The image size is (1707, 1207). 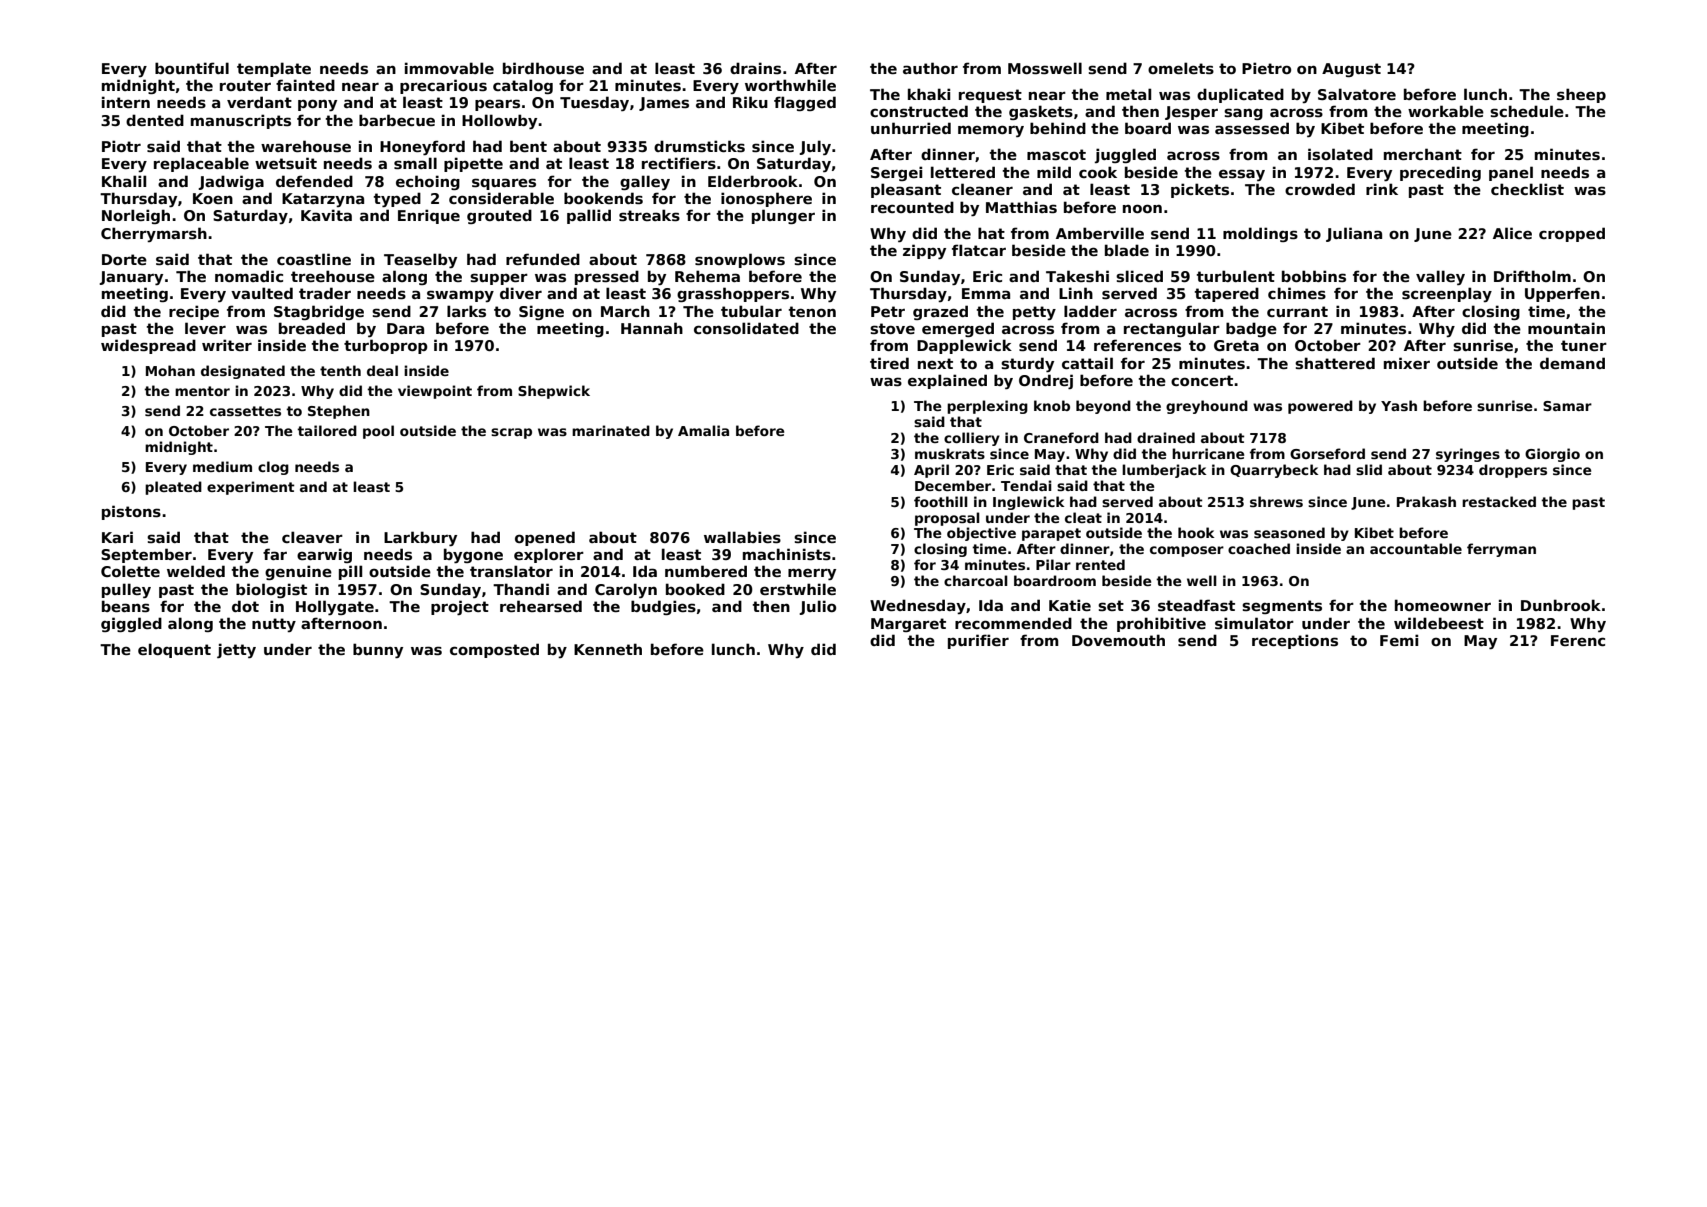 I want to click on Enrique, so click(x=429, y=216).
